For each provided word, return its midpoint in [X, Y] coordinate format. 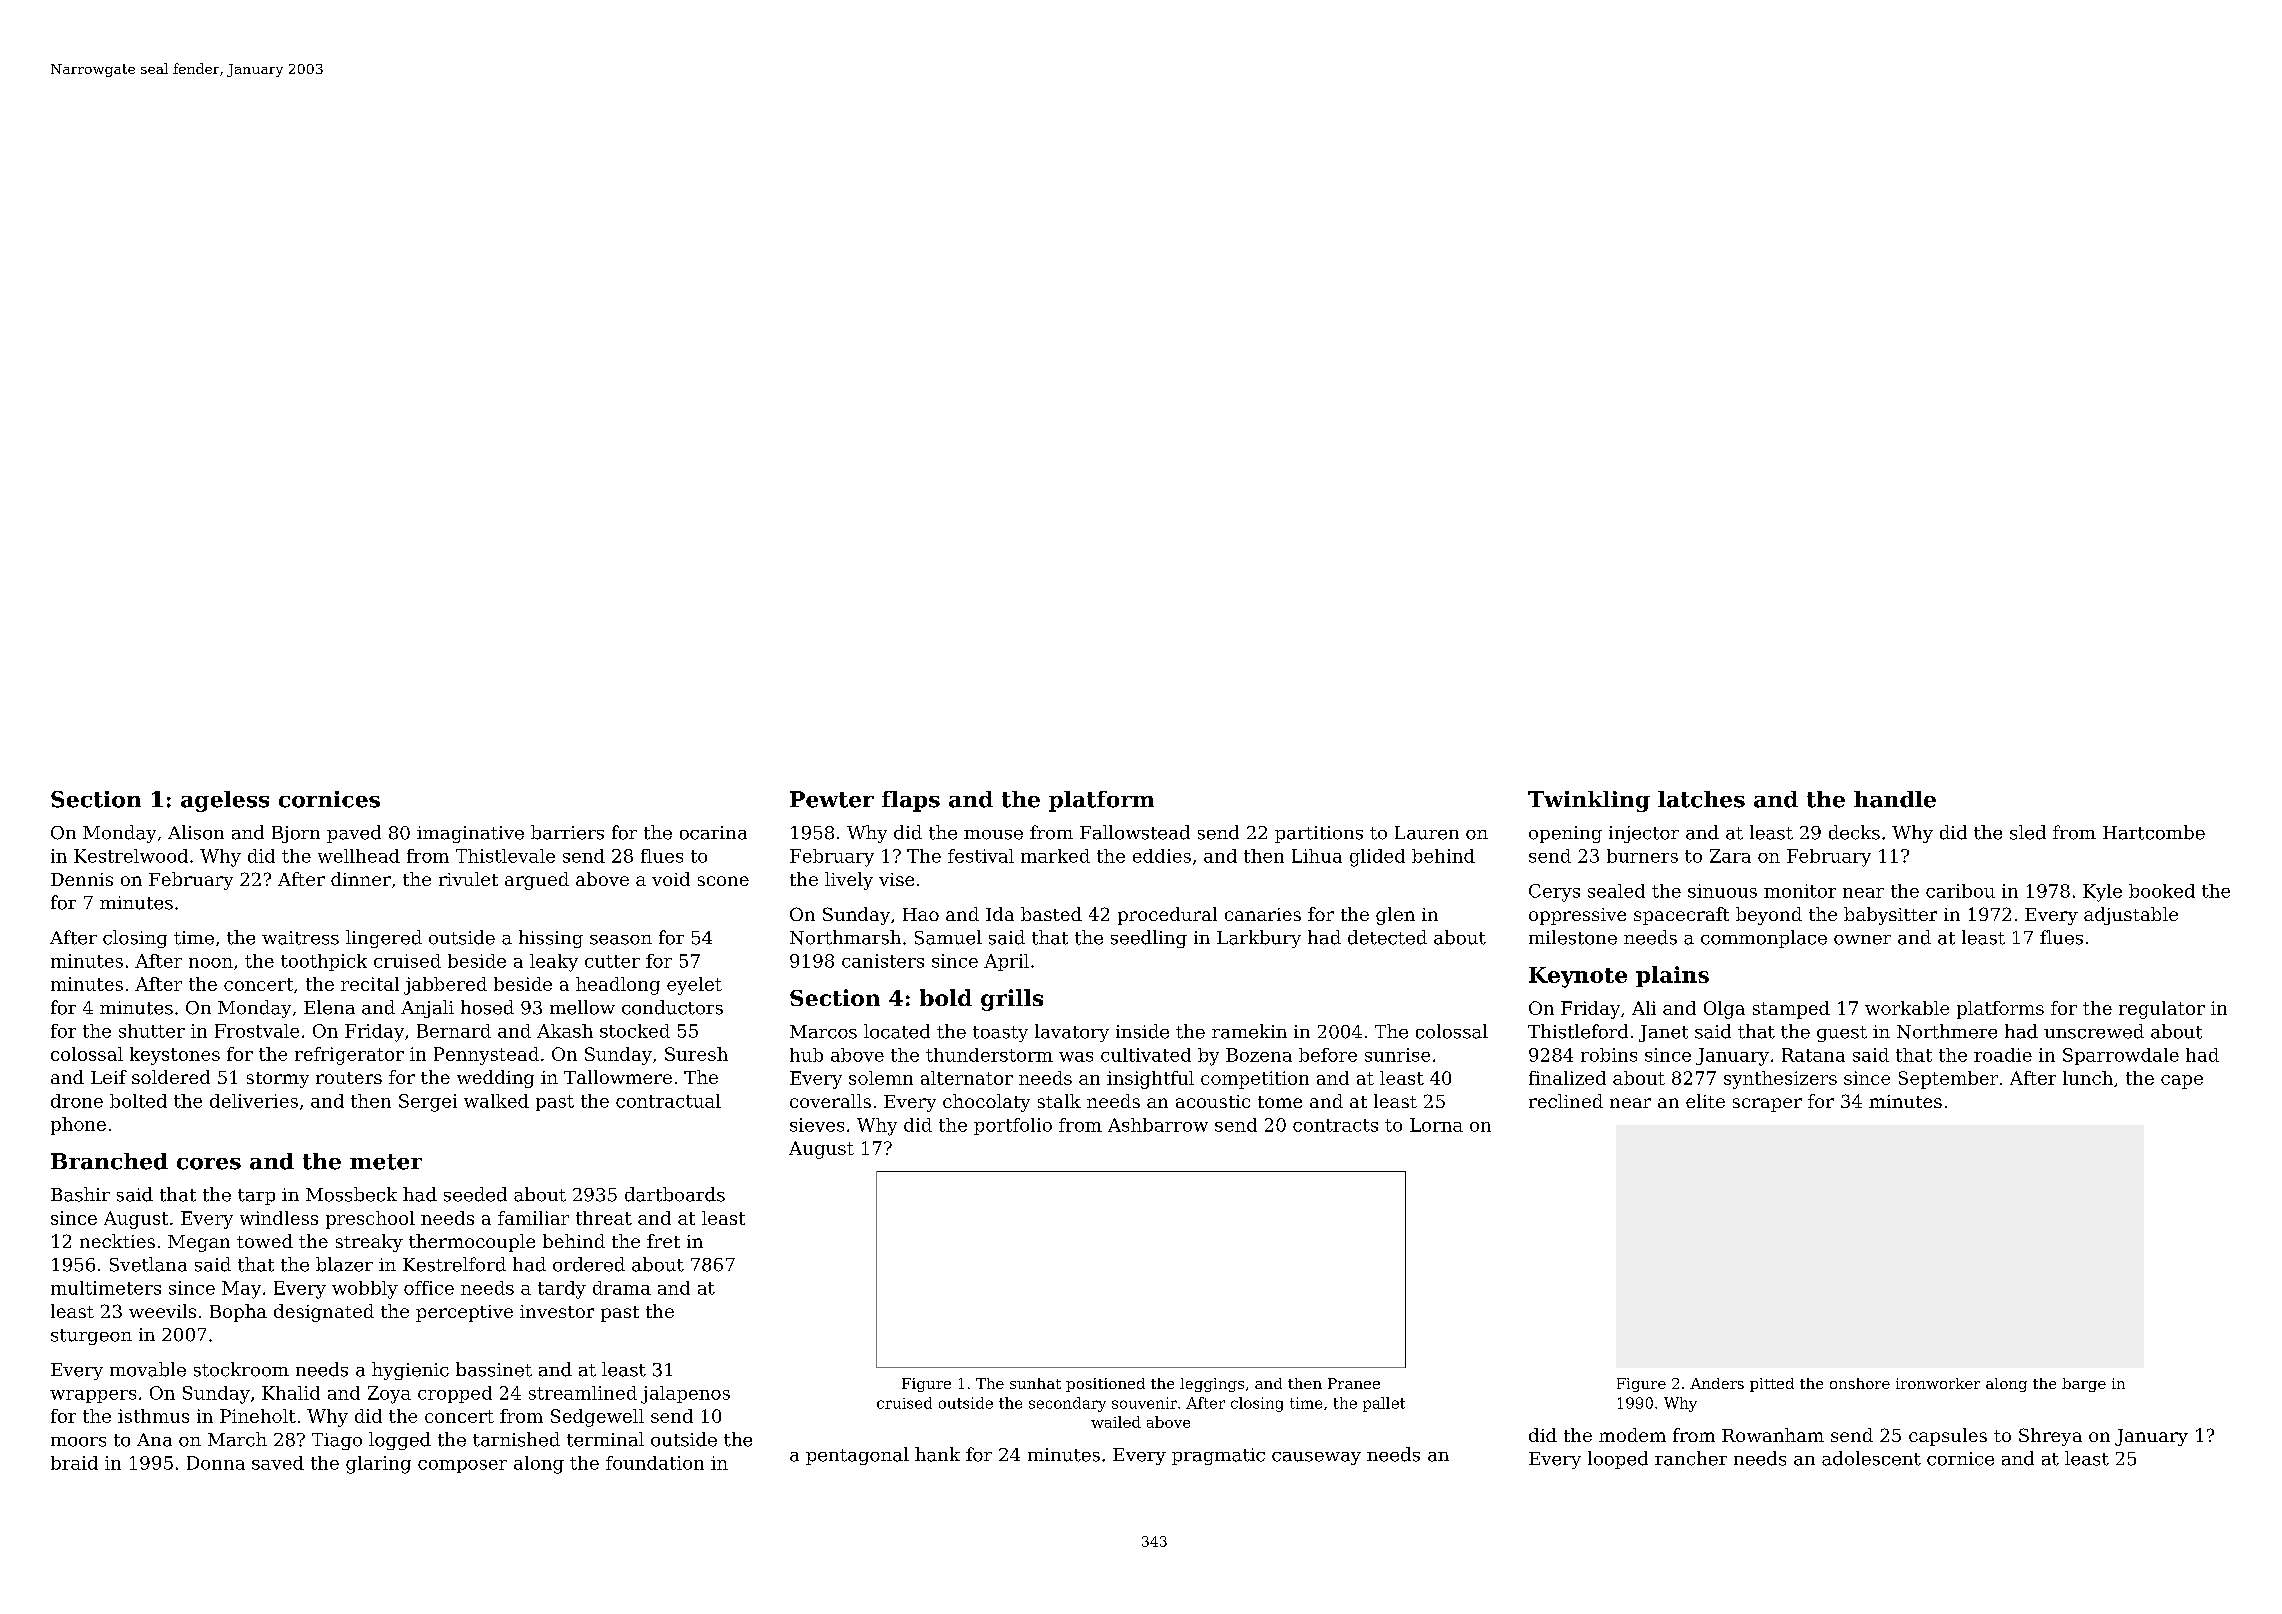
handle [1895, 799]
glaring [378, 1465]
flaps [911, 801]
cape [2182, 1082]
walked [496, 1101]
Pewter [832, 799]
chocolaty [986, 1103]
